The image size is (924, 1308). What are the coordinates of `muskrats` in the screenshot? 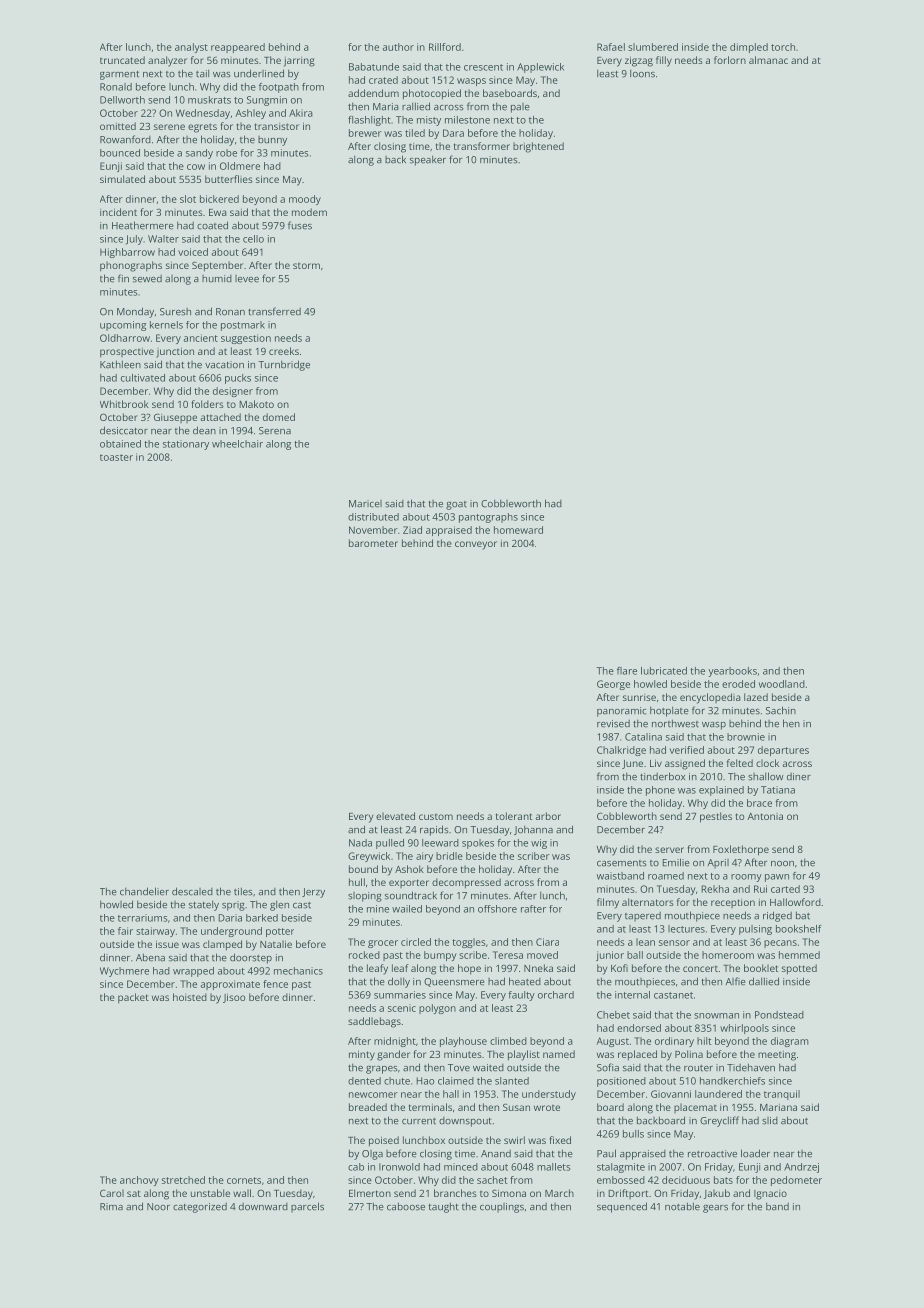 It's located at (209, 100).
